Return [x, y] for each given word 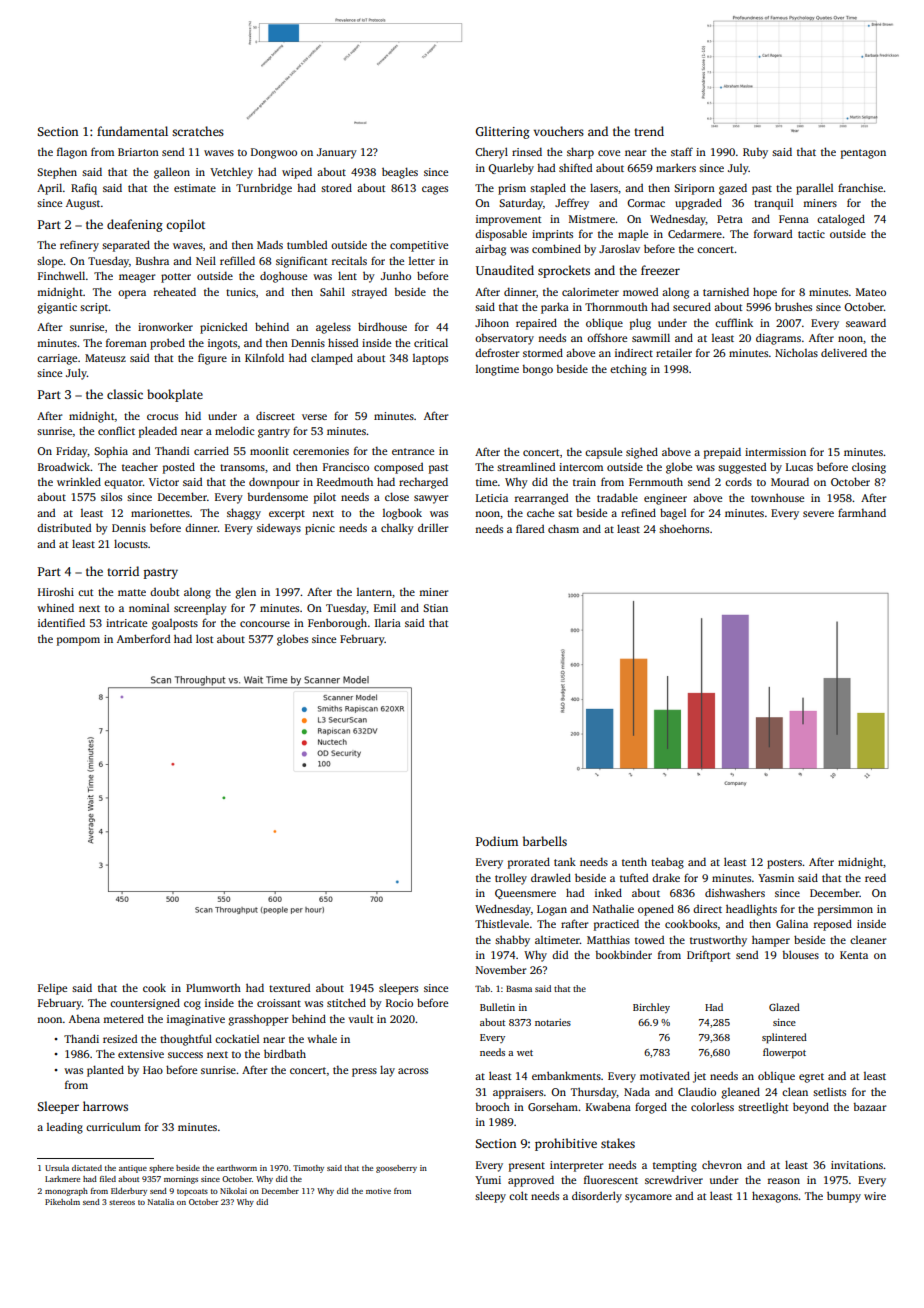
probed [167, 344]
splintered [784, 1038]
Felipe [52, 989]
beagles [400, 173]
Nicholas [796, 352]
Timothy [308, 1169]
